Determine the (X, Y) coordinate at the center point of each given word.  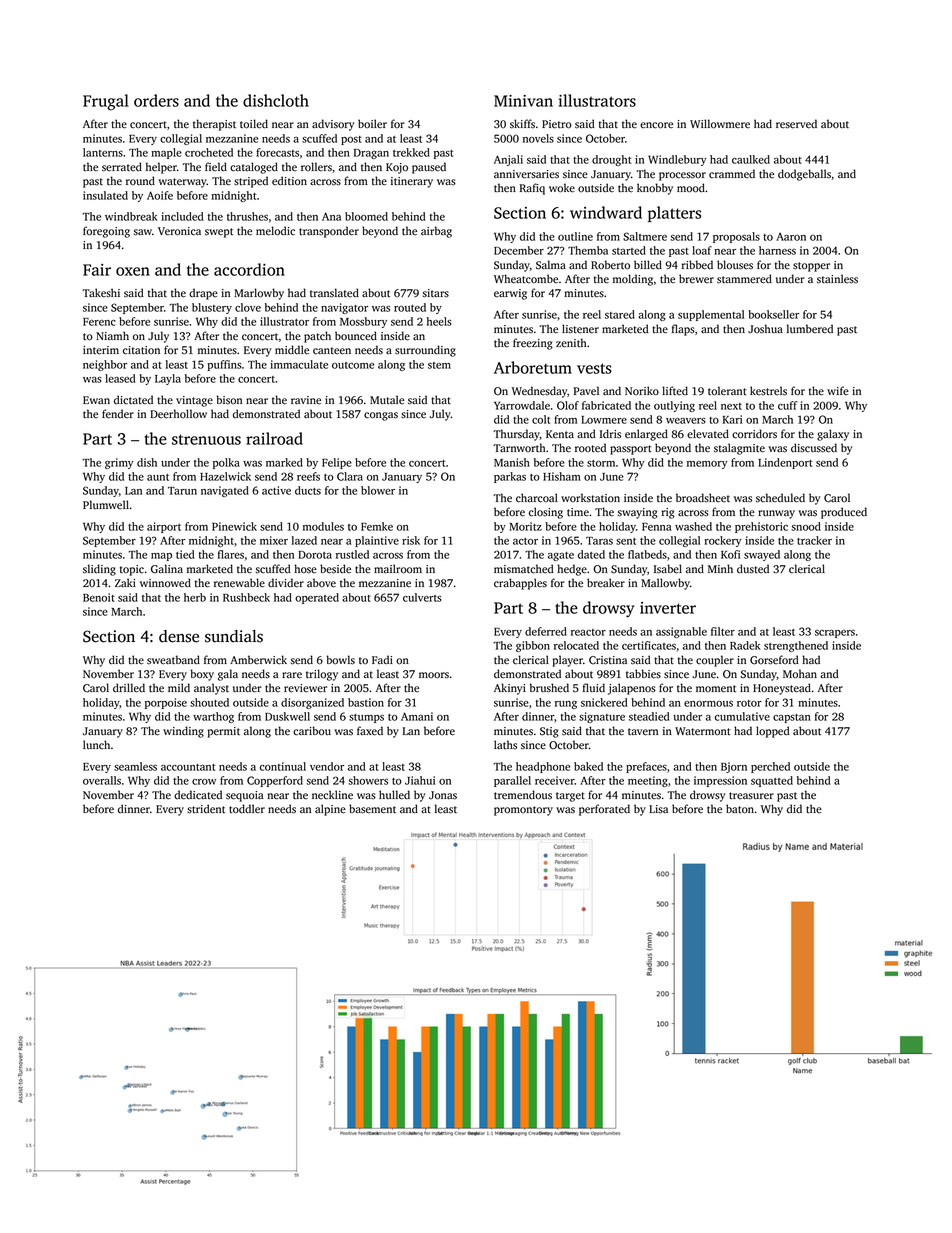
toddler (247, 809)
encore (656, 125)
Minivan (523, 101)
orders (156, 100)
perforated (604, 810)
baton (740, 809)
